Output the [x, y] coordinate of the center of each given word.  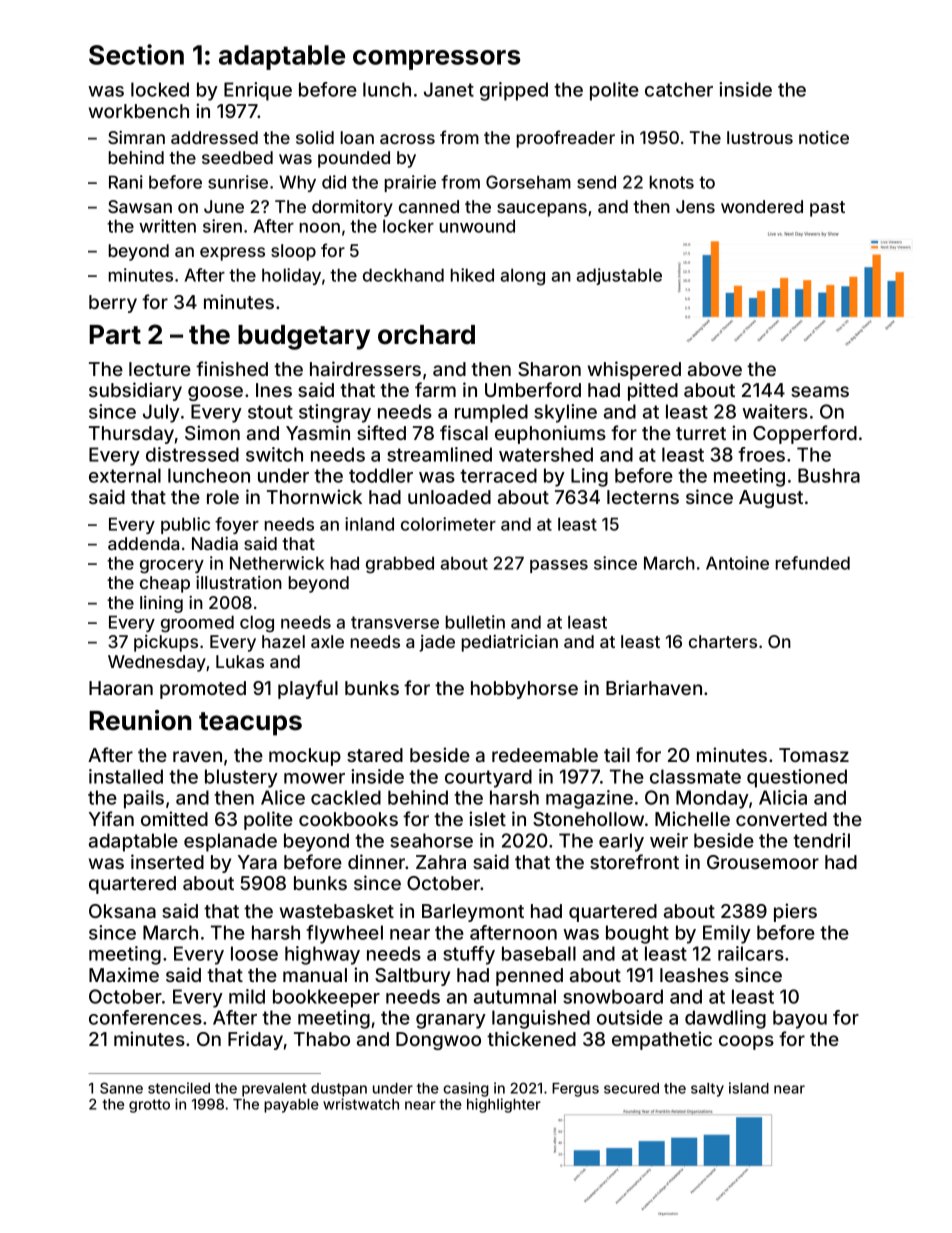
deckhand [403, 275]
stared [375, 755]
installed [126, 776]
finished [232, 368]
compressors [436, 60]
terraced [498, 475]
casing [466, 1089]
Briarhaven [654, 687]
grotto [149, 1106]
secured [631, 1088]
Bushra [829, 475]
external [125, 475]
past [827, 209]
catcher [679, 89]
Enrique [258, 91]
